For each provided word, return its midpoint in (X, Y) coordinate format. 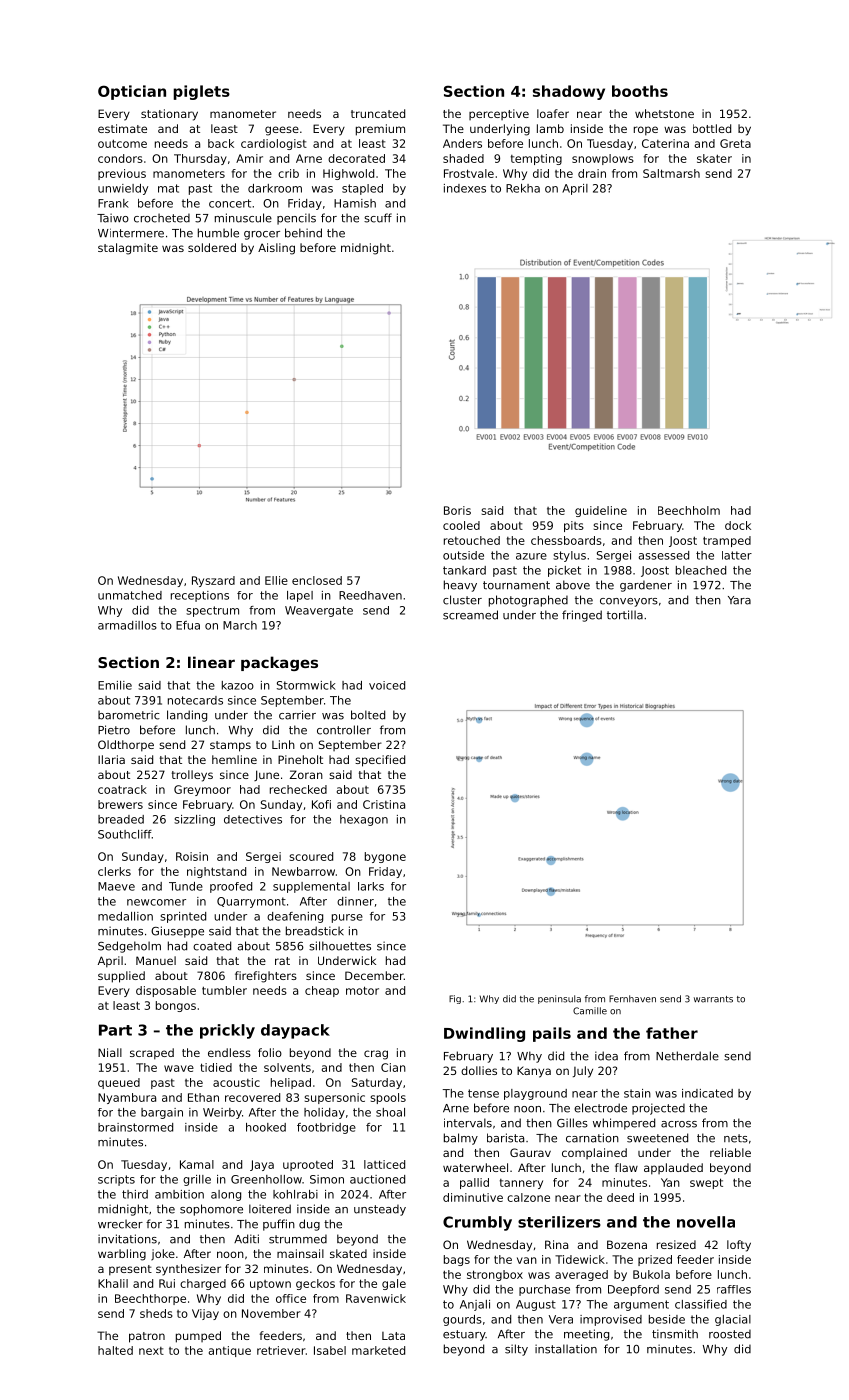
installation (566, 1349)
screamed (470, 615)
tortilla (625, 615)
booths (640, 91)
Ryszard (213, 581)
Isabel (330, 1350)
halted (115, 1350)
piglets (201, 92)
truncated (378, 113)
